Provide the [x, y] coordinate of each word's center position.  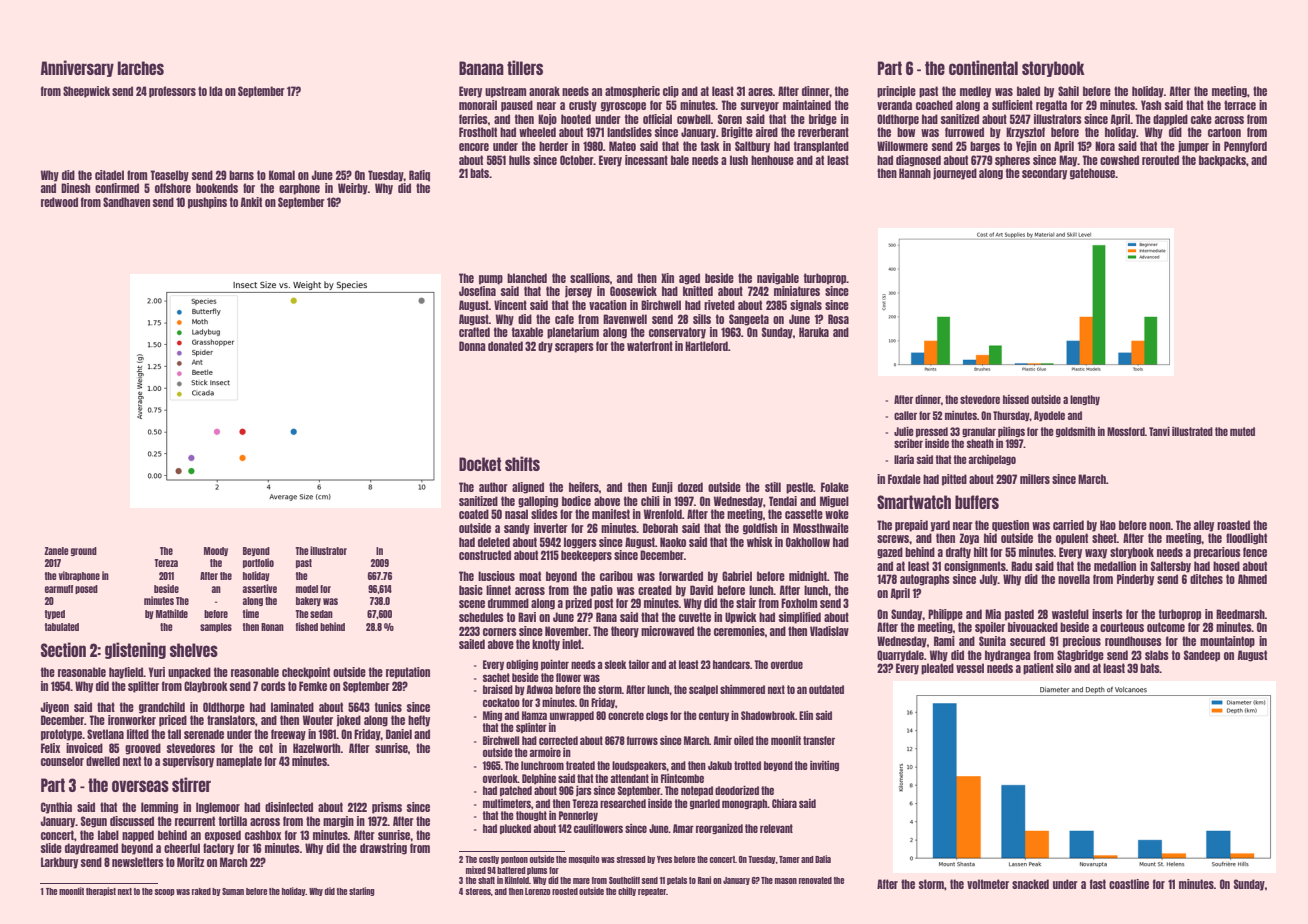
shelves [194, 650]
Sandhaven [126, 202]
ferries [473, 119]
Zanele [56, 551]
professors [172, 92]
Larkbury [59, 863]
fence [1255, 552]
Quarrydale [900, 656]
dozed [690, 487]
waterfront [650, 346]
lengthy [1085, 400]
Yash [1151, 105]
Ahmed [1252, 579]
